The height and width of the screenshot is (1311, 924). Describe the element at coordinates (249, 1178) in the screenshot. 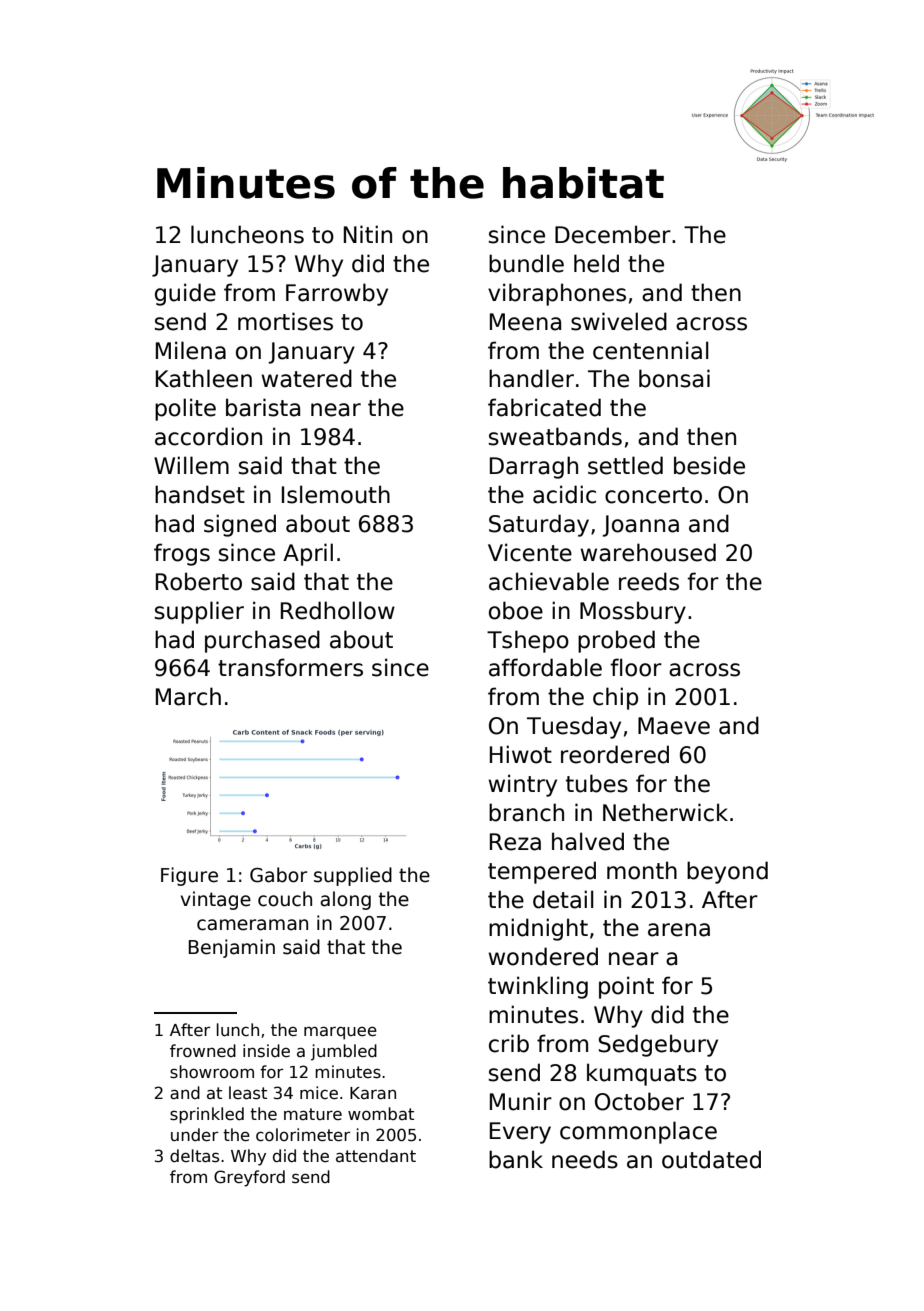

I see `Greyford` at that location.
